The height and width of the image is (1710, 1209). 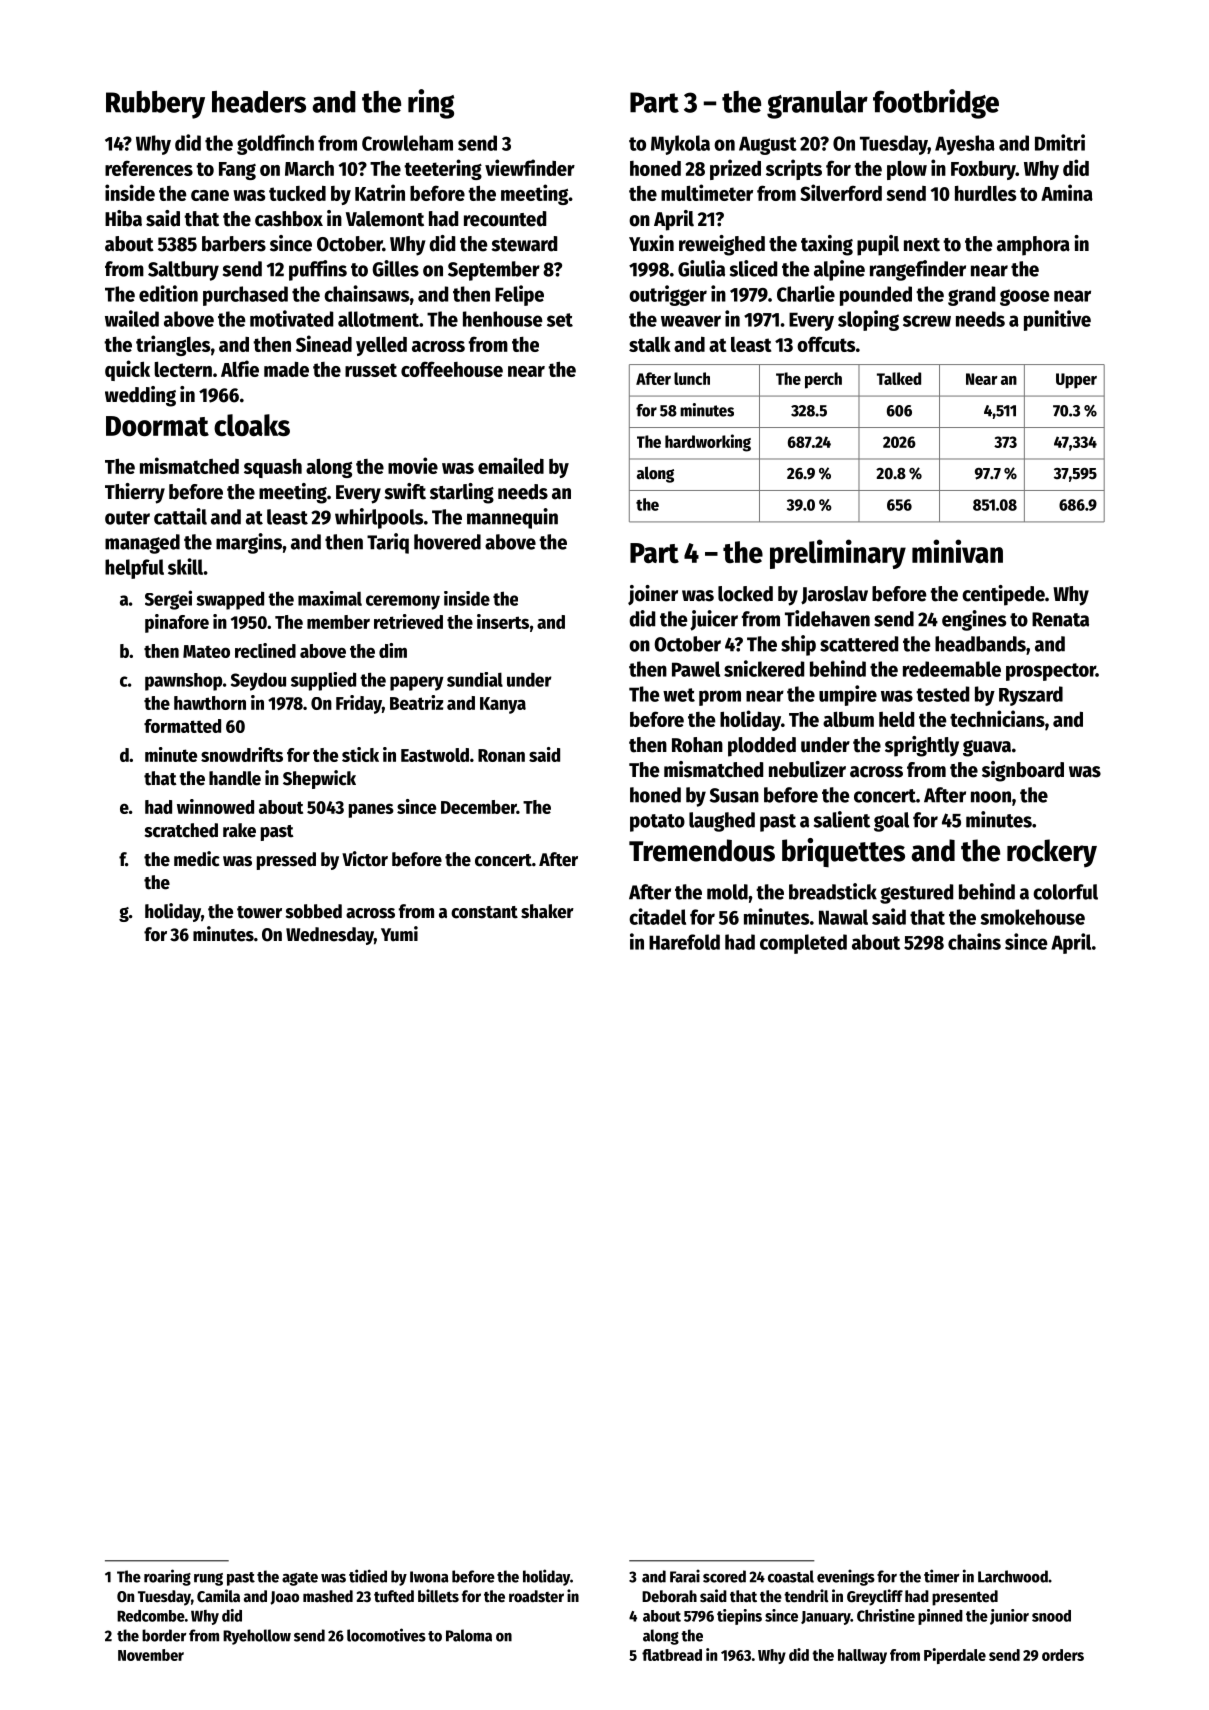 I want to click on motivated, so click(x=291, y=318).
